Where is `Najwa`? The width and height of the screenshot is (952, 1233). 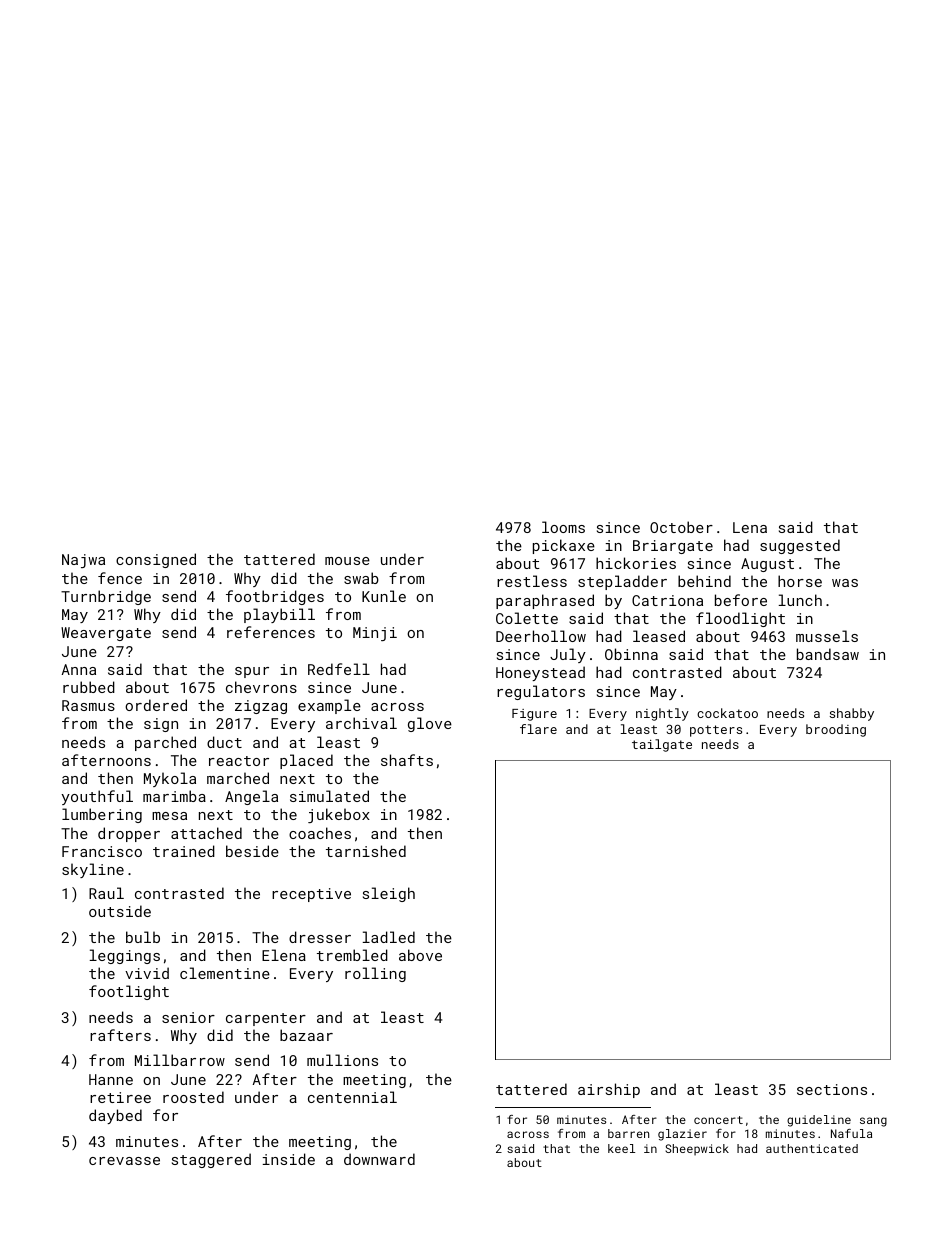
Najwa is located at coordinates (83, 561).
